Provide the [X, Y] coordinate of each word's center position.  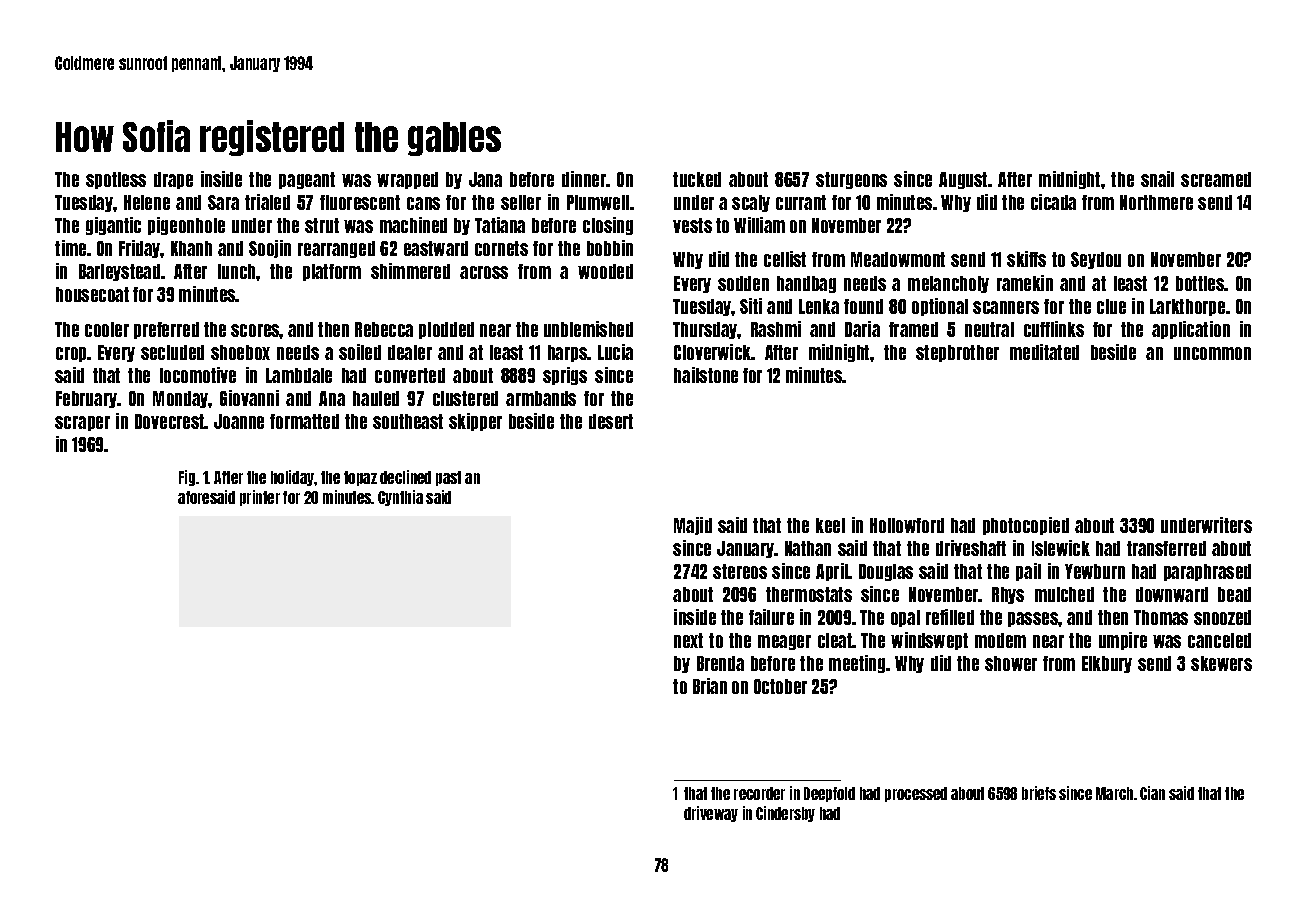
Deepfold [829, 794]
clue [1111, 306]
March [1114, 793]
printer [260, 498]
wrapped [407, 180]
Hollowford [907, 525]
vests [692, 225]
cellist [785, 259]
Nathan [808, 548]
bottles [1200, 283]
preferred [166, 330]
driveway [711, 814]
